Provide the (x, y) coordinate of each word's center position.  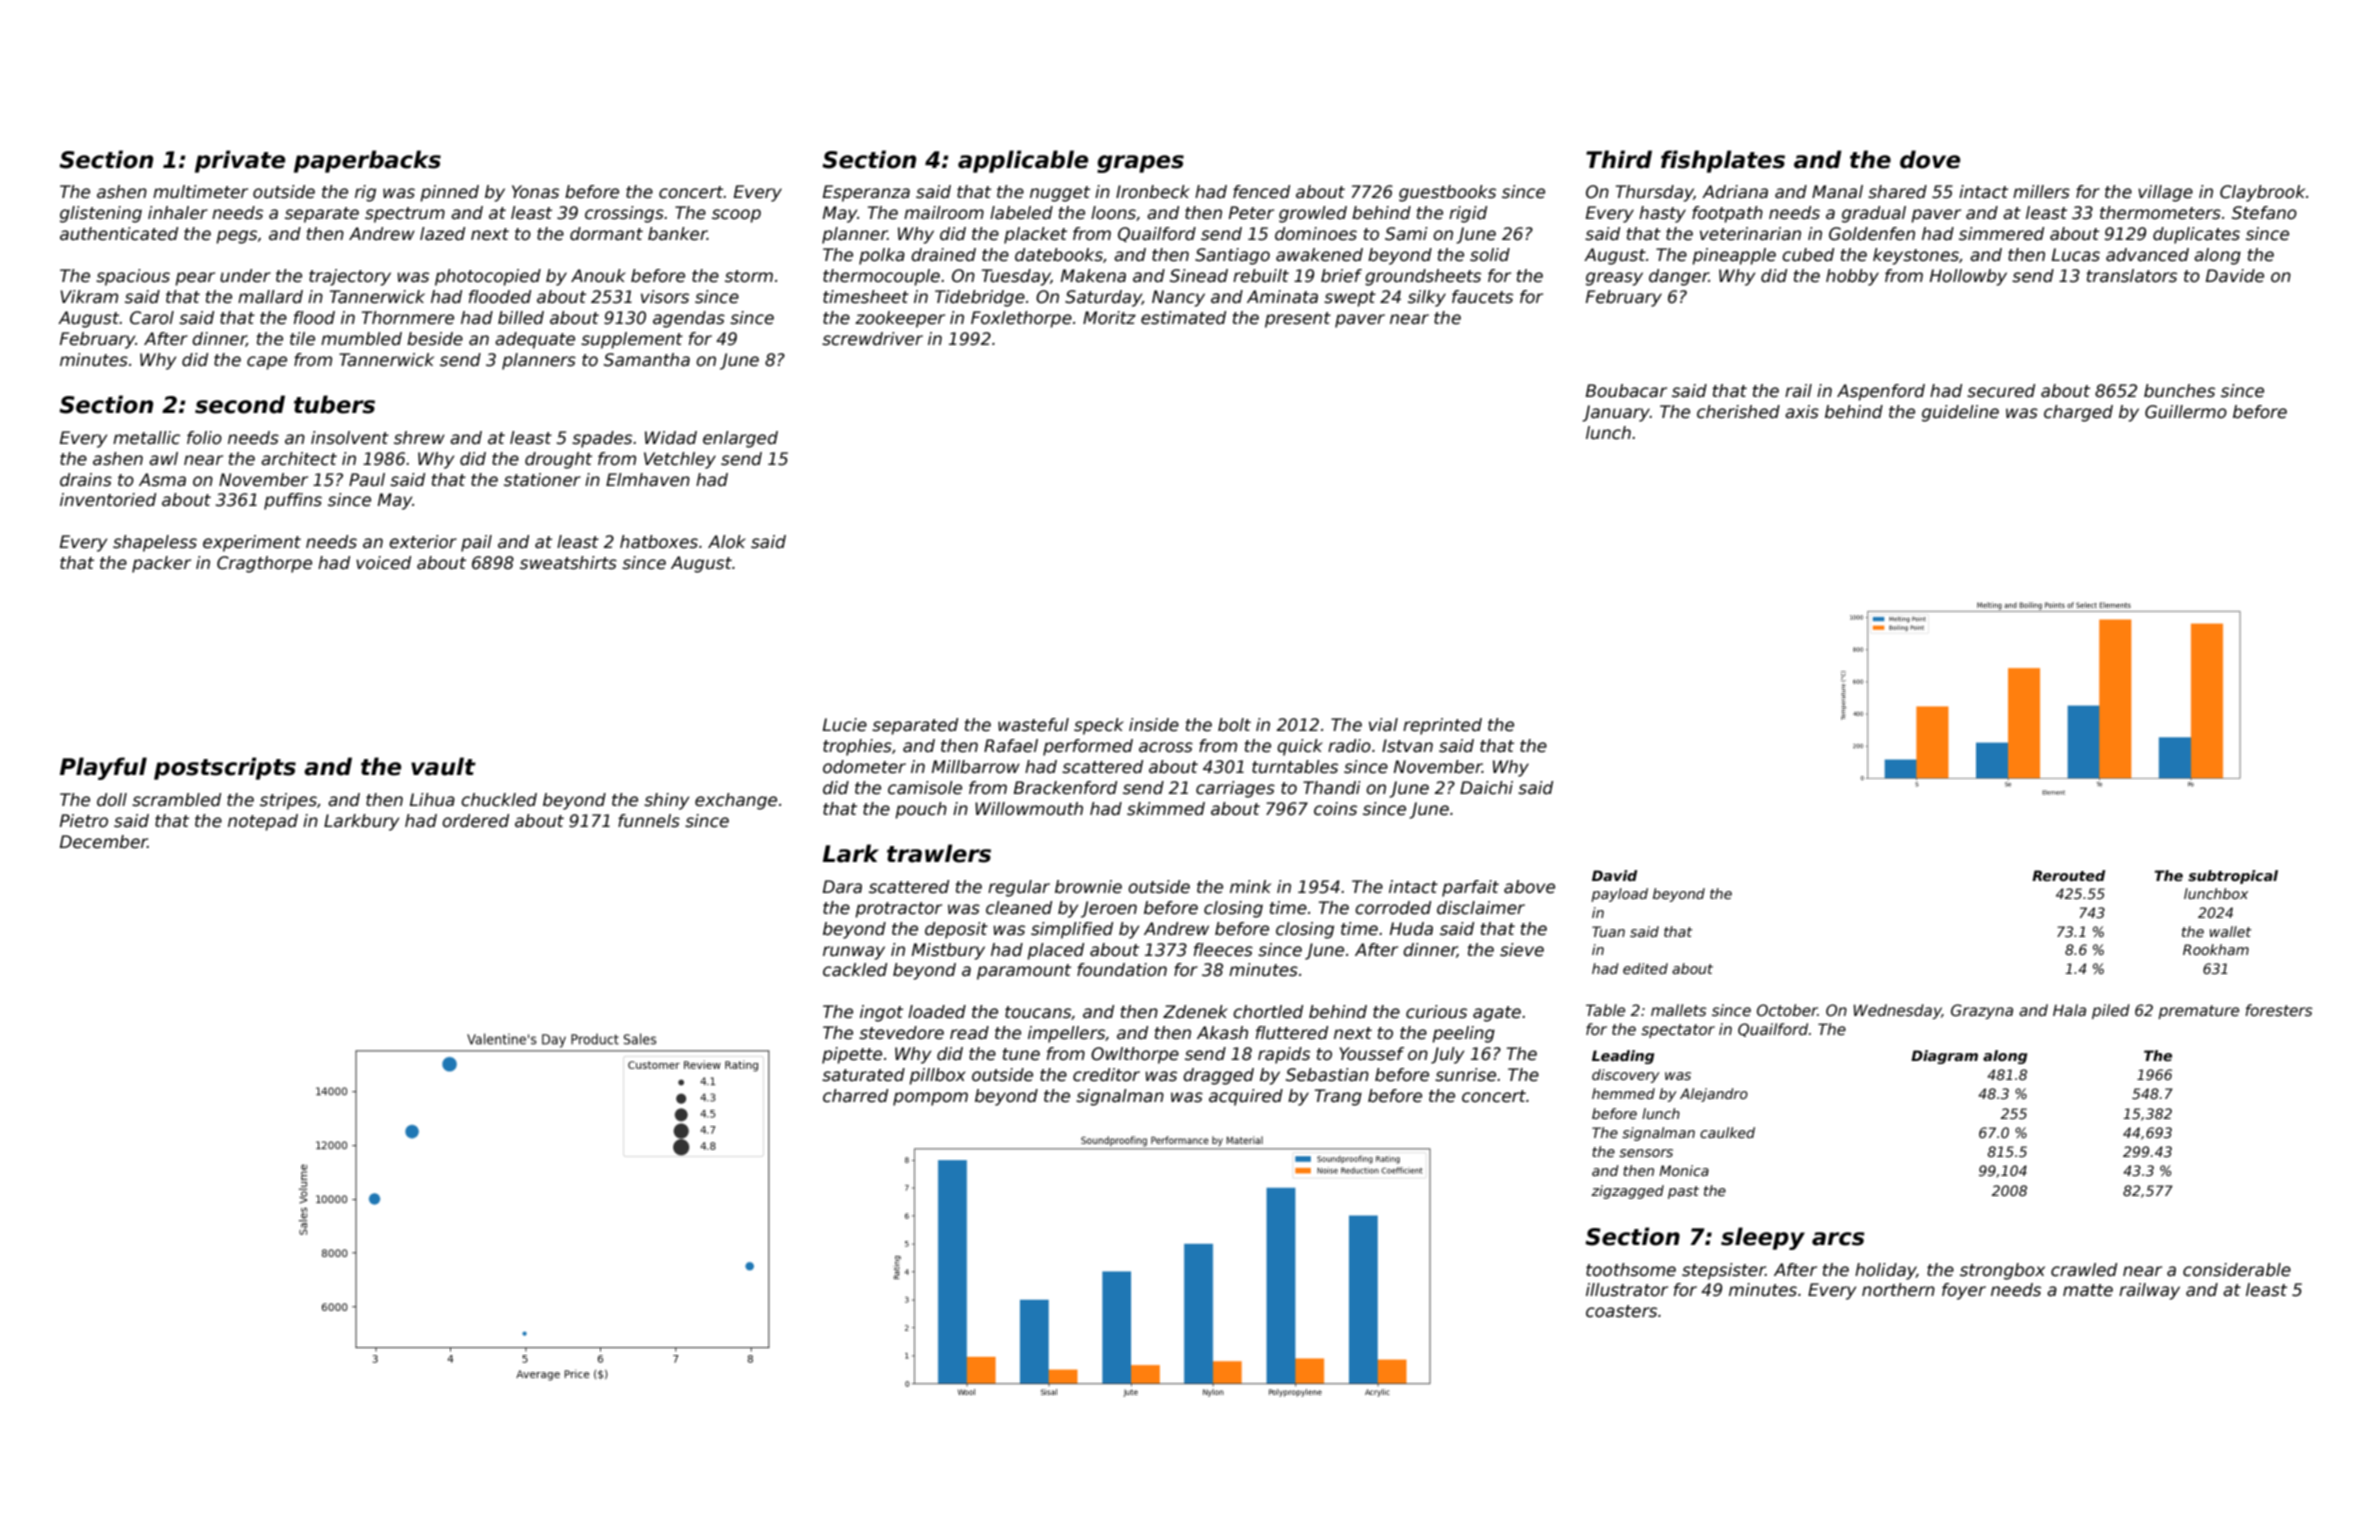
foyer (1964, 1291)
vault (443, 766)
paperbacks (367, 161)
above (1529, 887)
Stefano (2264, 213)
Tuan (1608, 931)
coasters (1621, 1311)
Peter (1251, 213)
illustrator (1627, 1290)
